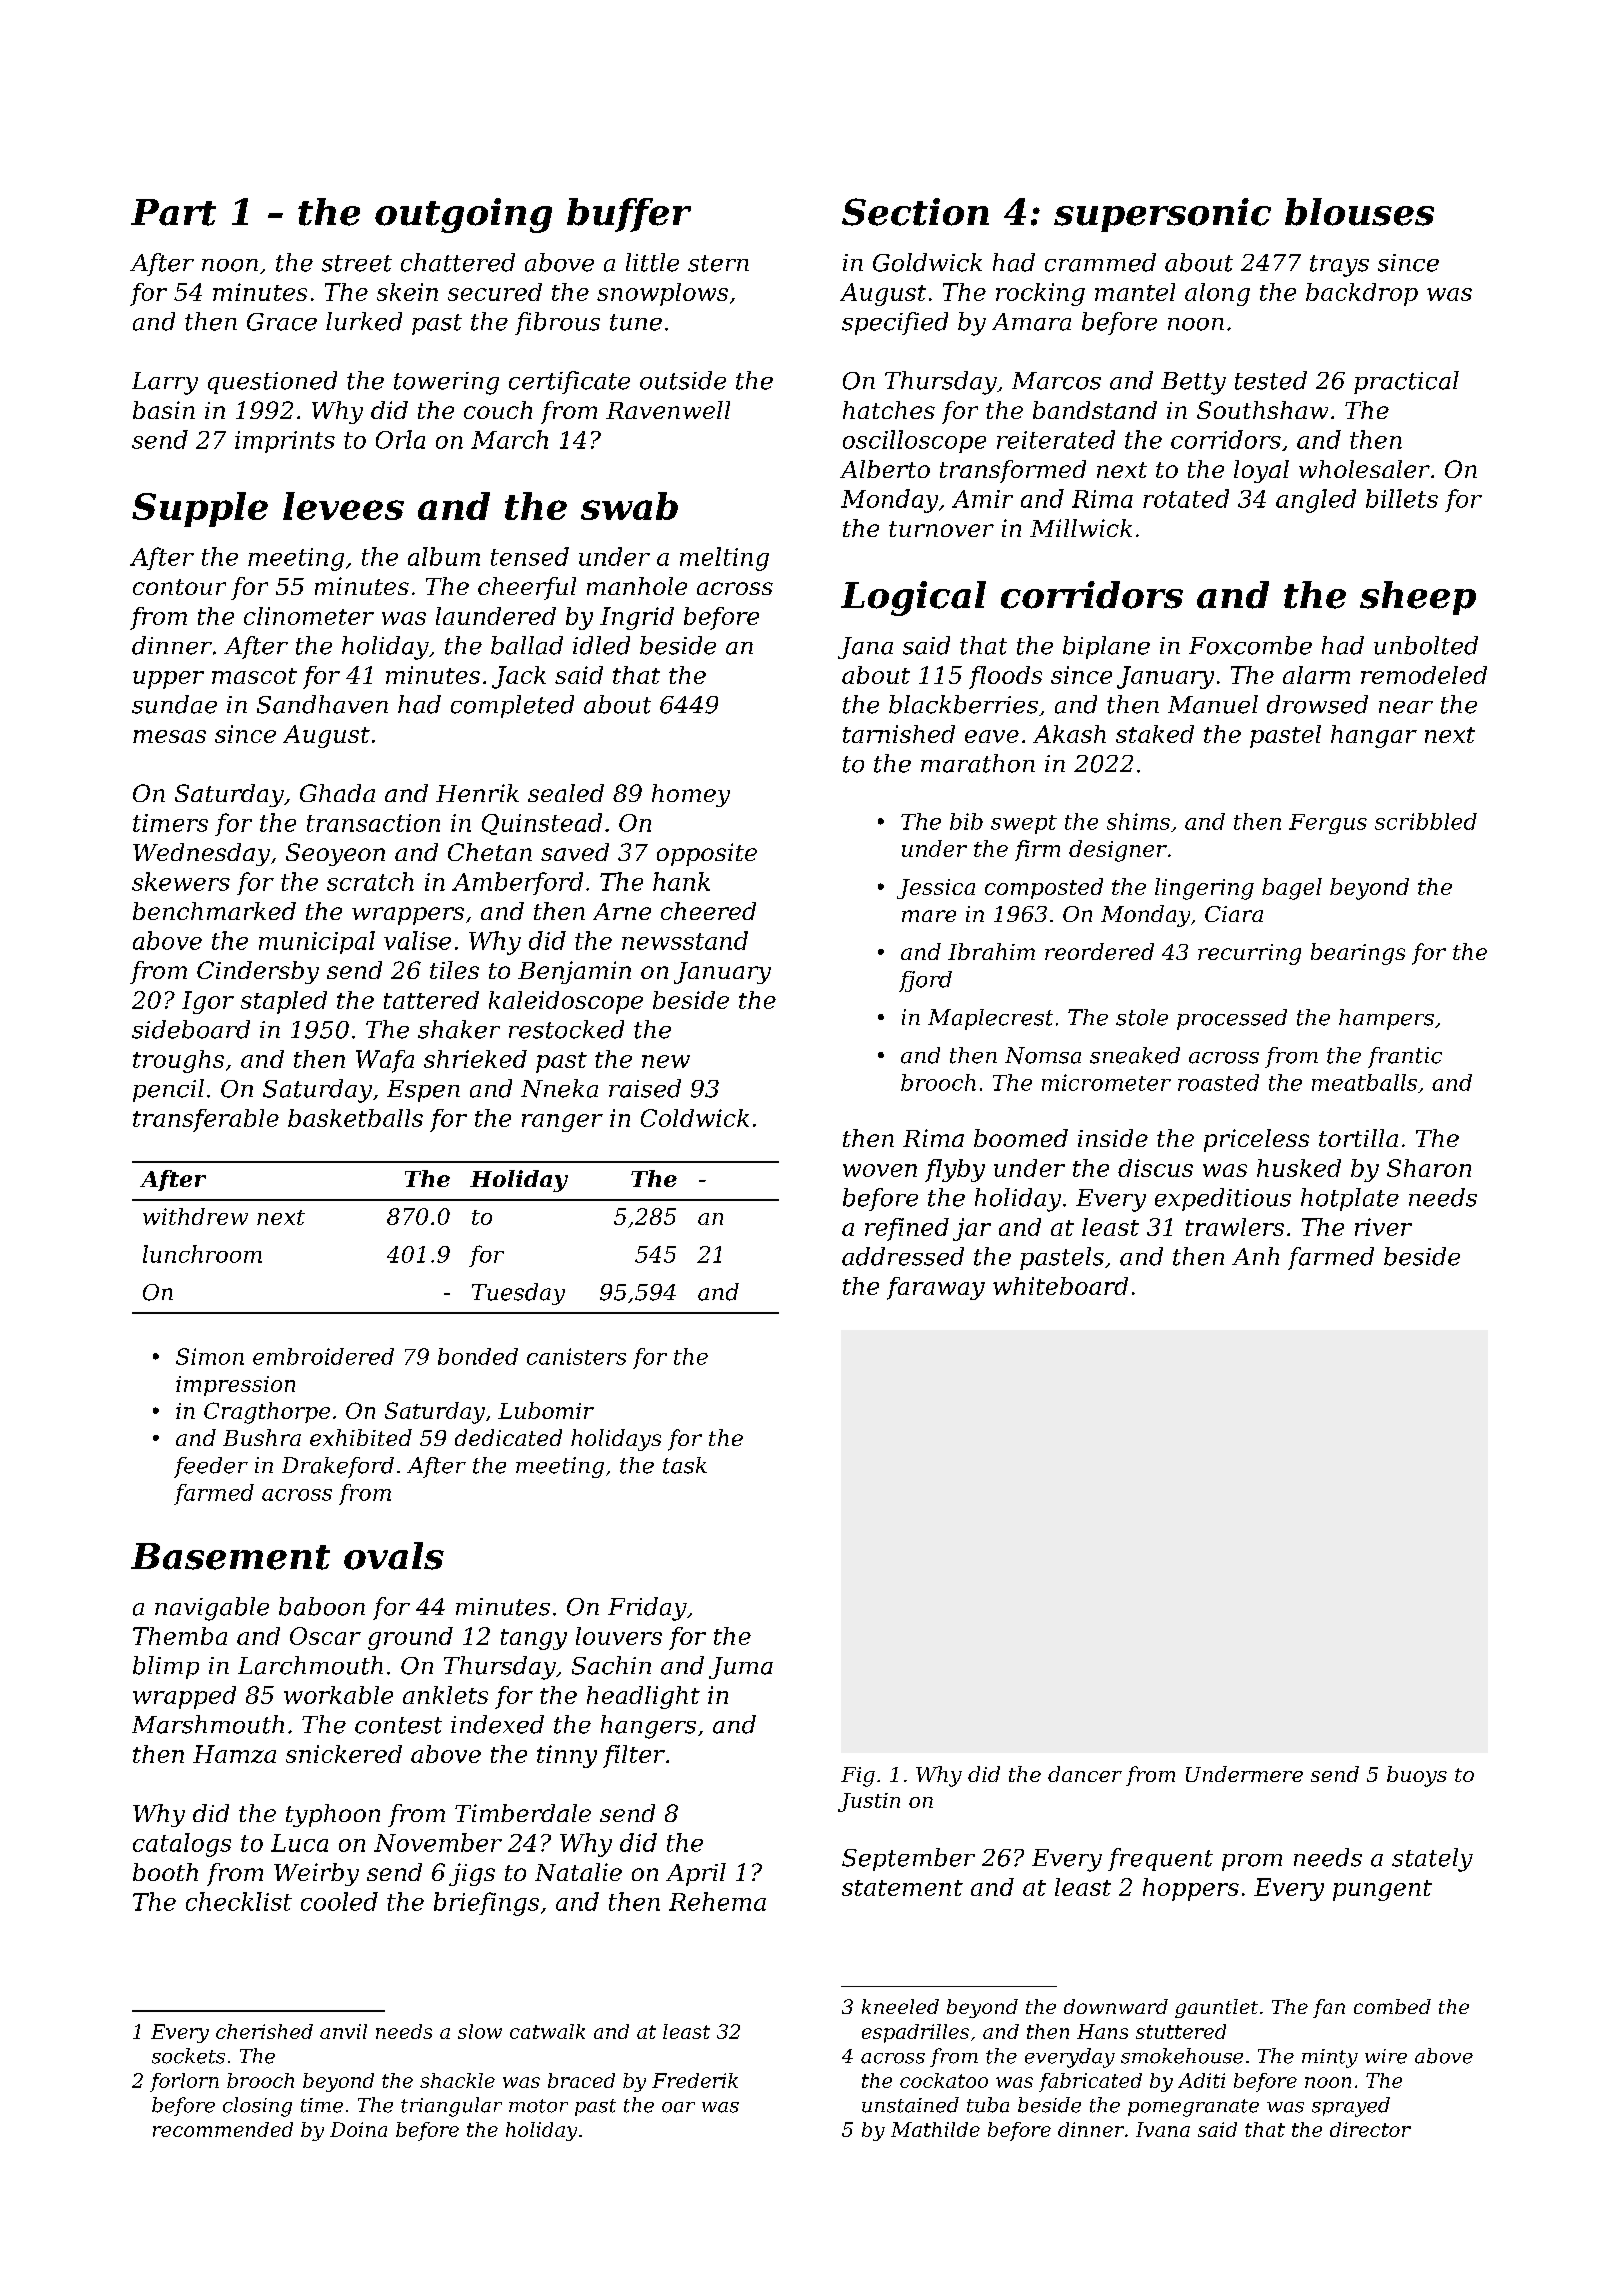  Describe the element at coordinates (206, 1120) in the screenshot. I see `transferable` at that location.
